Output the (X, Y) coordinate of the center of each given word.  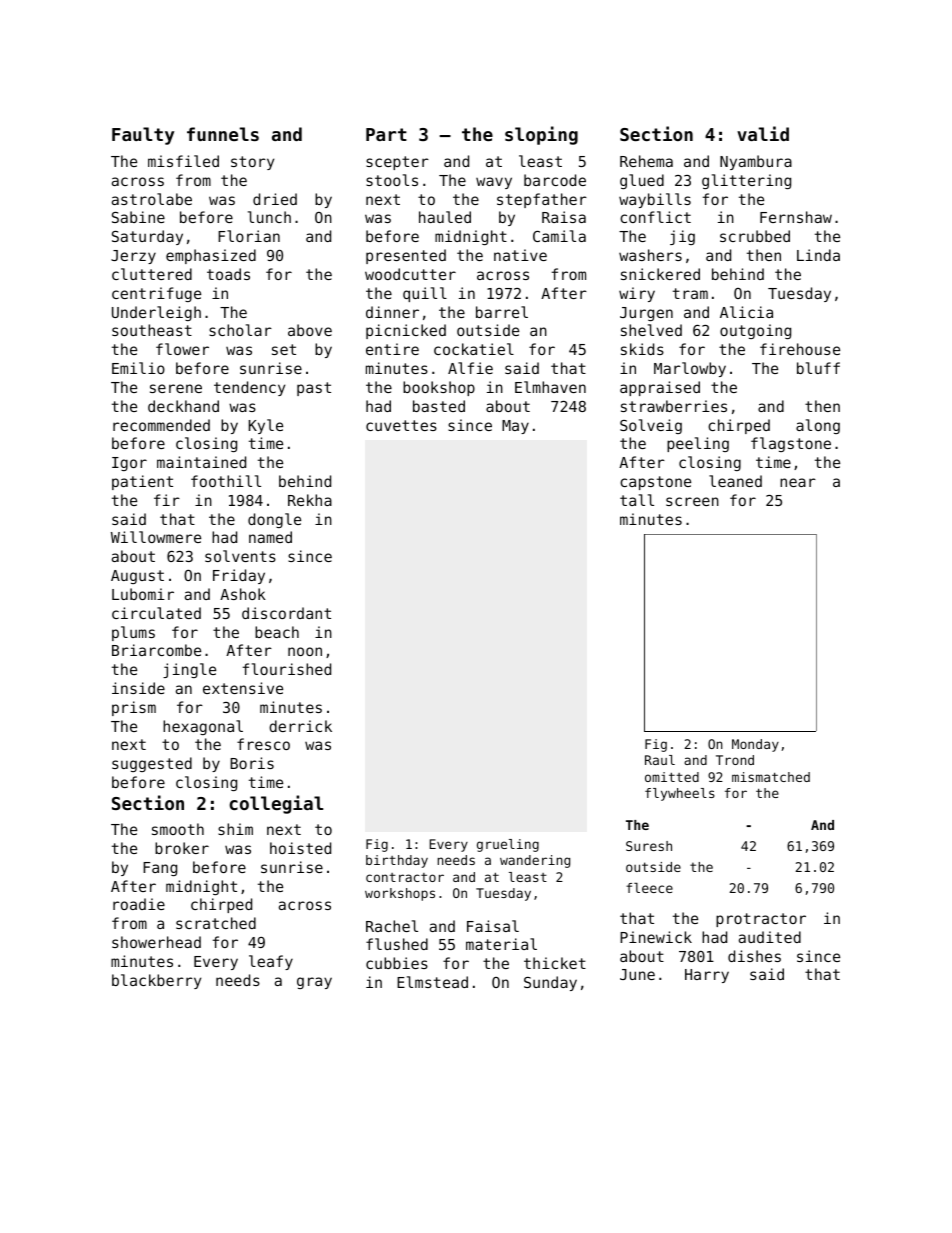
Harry (707, 976)
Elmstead (432, 982)
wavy (494, 183)
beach (277, 632)
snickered (660, 274)
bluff (818, 368)
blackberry (156, 981)
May (515, 427)
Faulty (143, 136)
